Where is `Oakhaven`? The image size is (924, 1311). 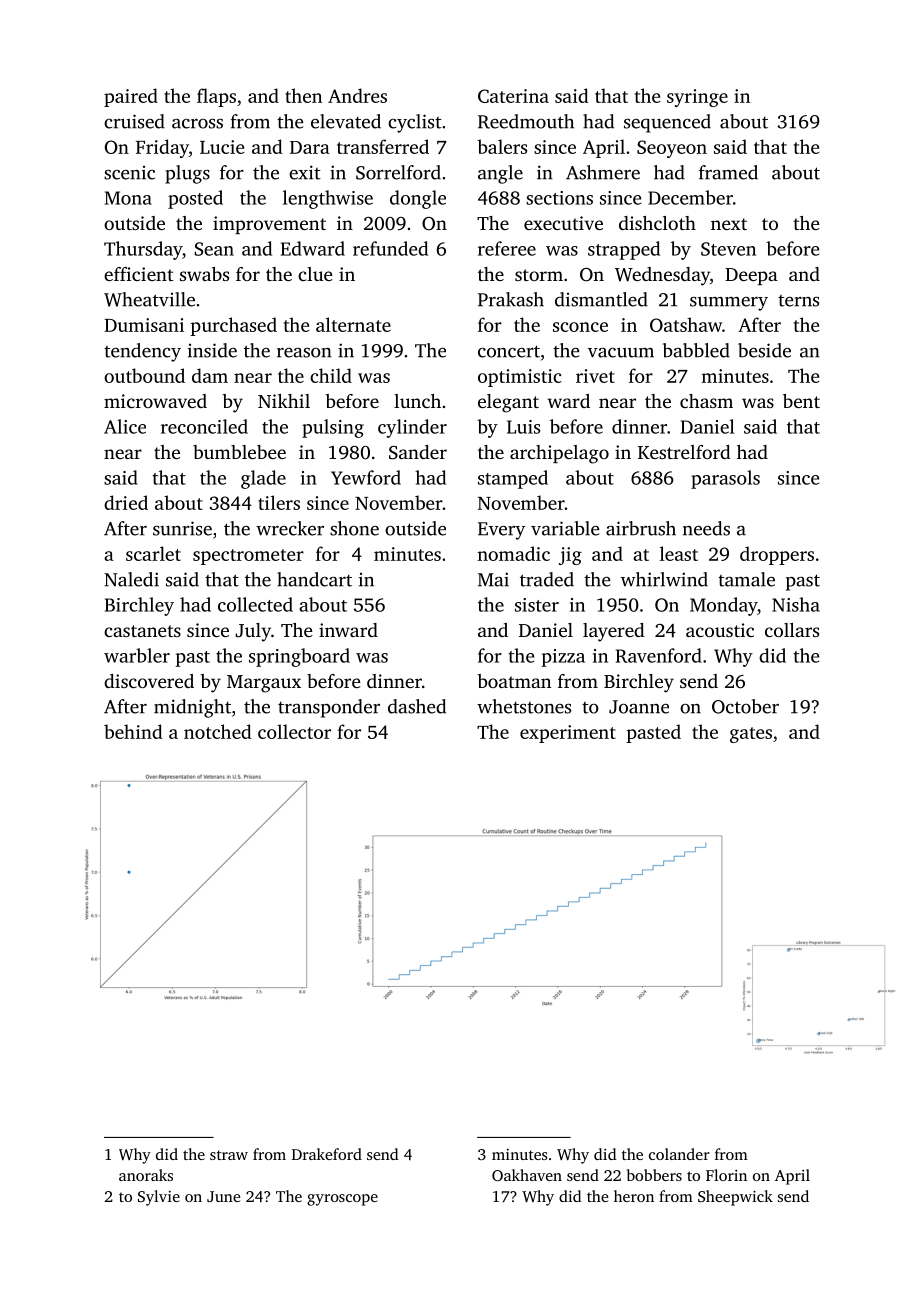 Oakhaven is located at coordinates (527, 1175).
